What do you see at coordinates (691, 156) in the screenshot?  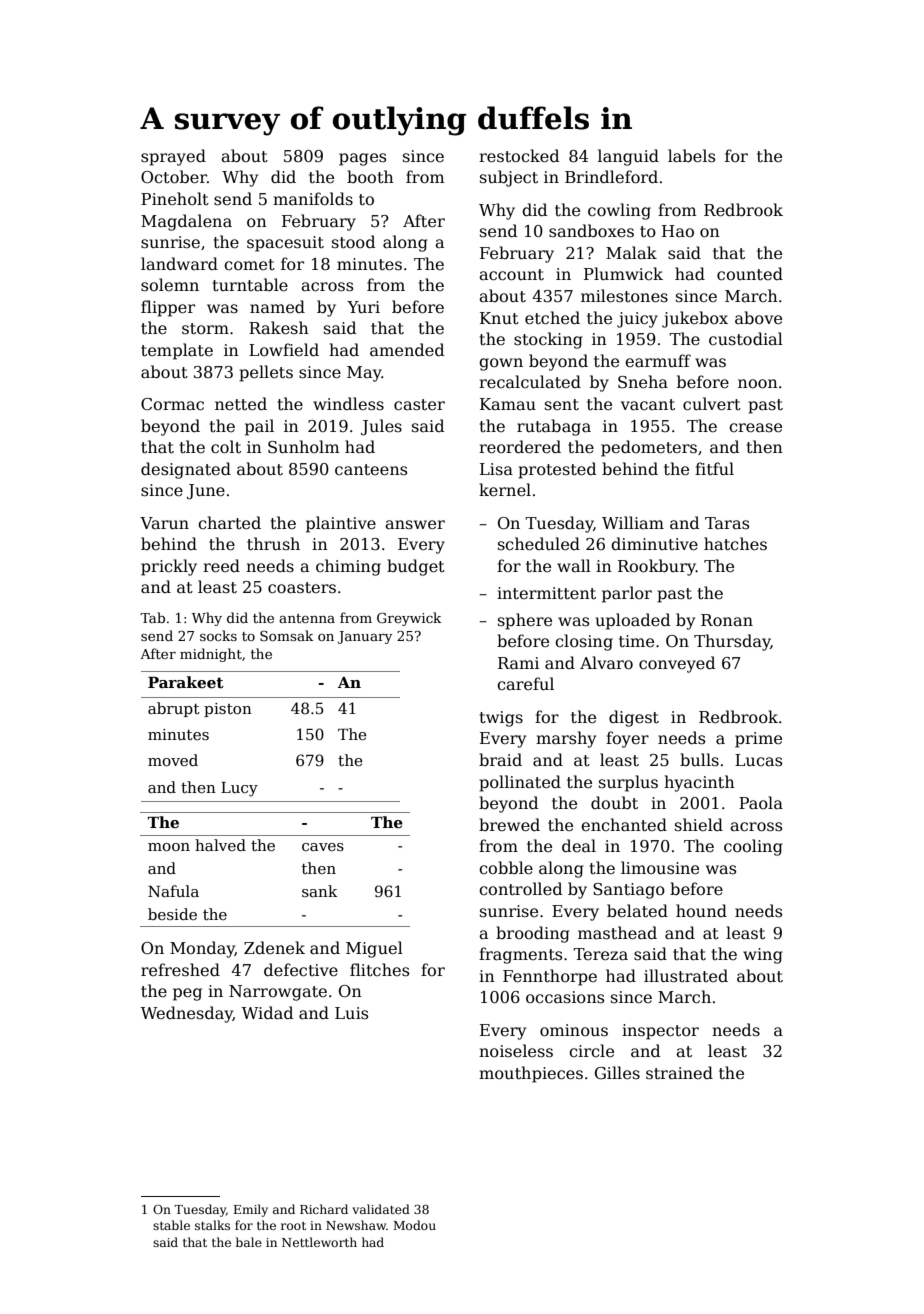 I see `labels` at bounding box center [691, 156].
